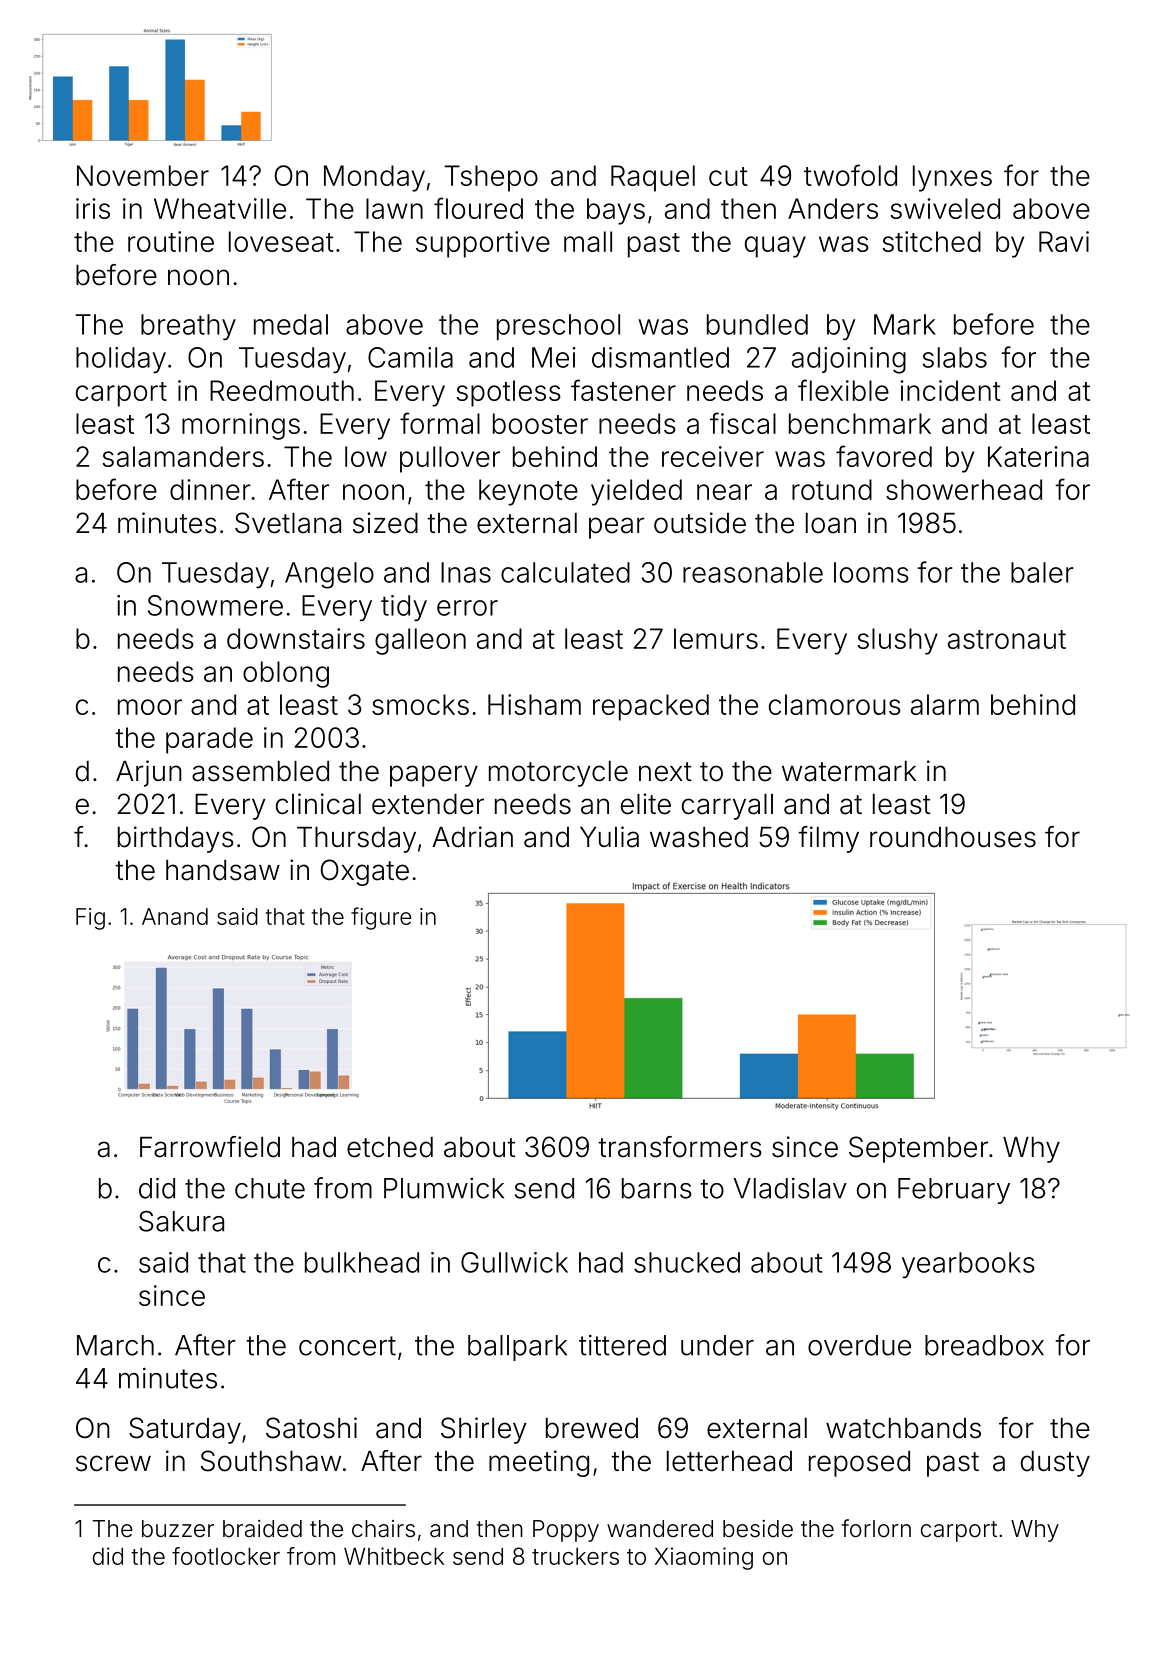 Image resolution: width=1165 pixels, height=1654 pixels. What do you see at coordinates (1038, 456) in the document?
I see `Katerina` at bounding box center [1038, 456].
